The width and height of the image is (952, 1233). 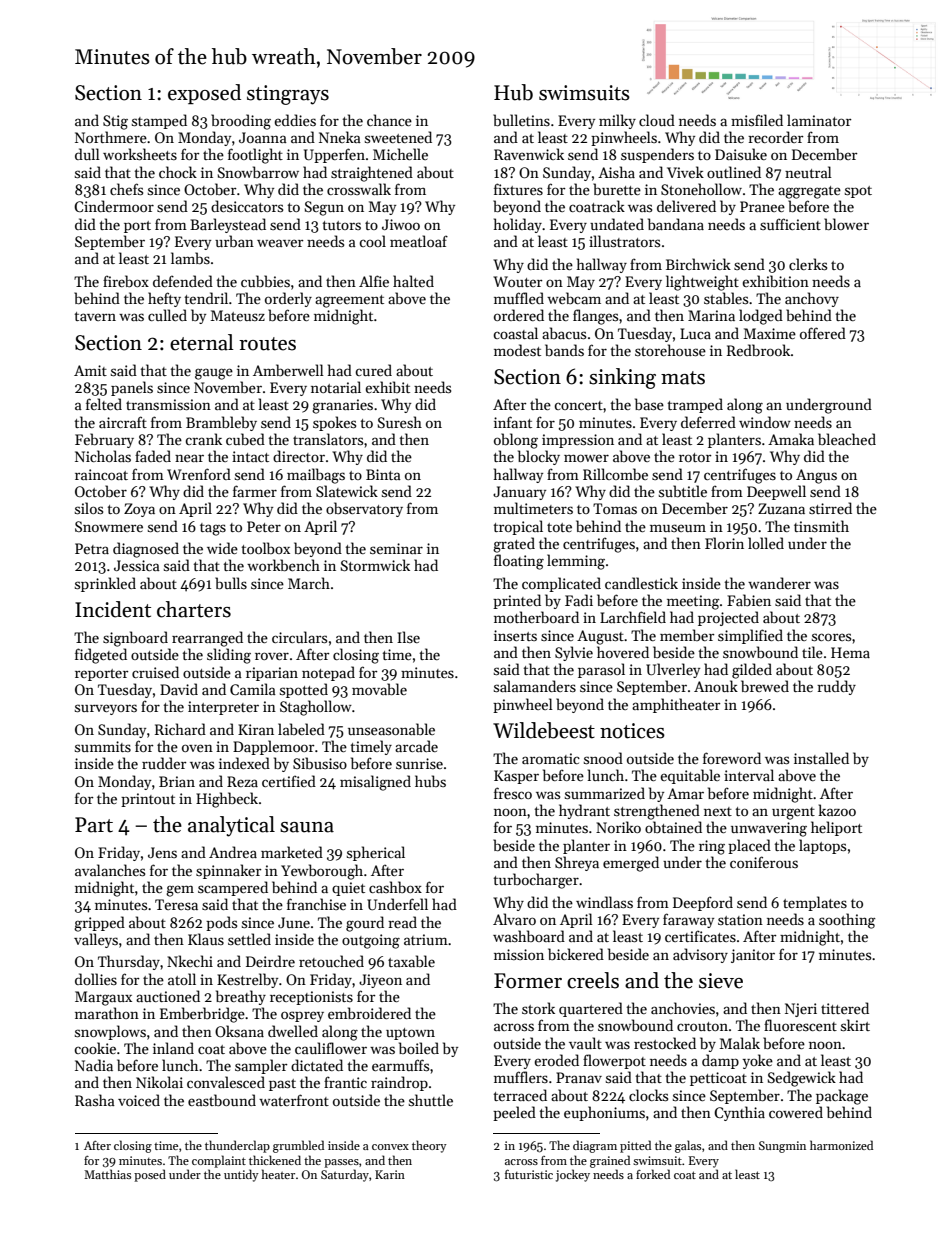 I want to click on Karin, so click(x=390, y=1174).
